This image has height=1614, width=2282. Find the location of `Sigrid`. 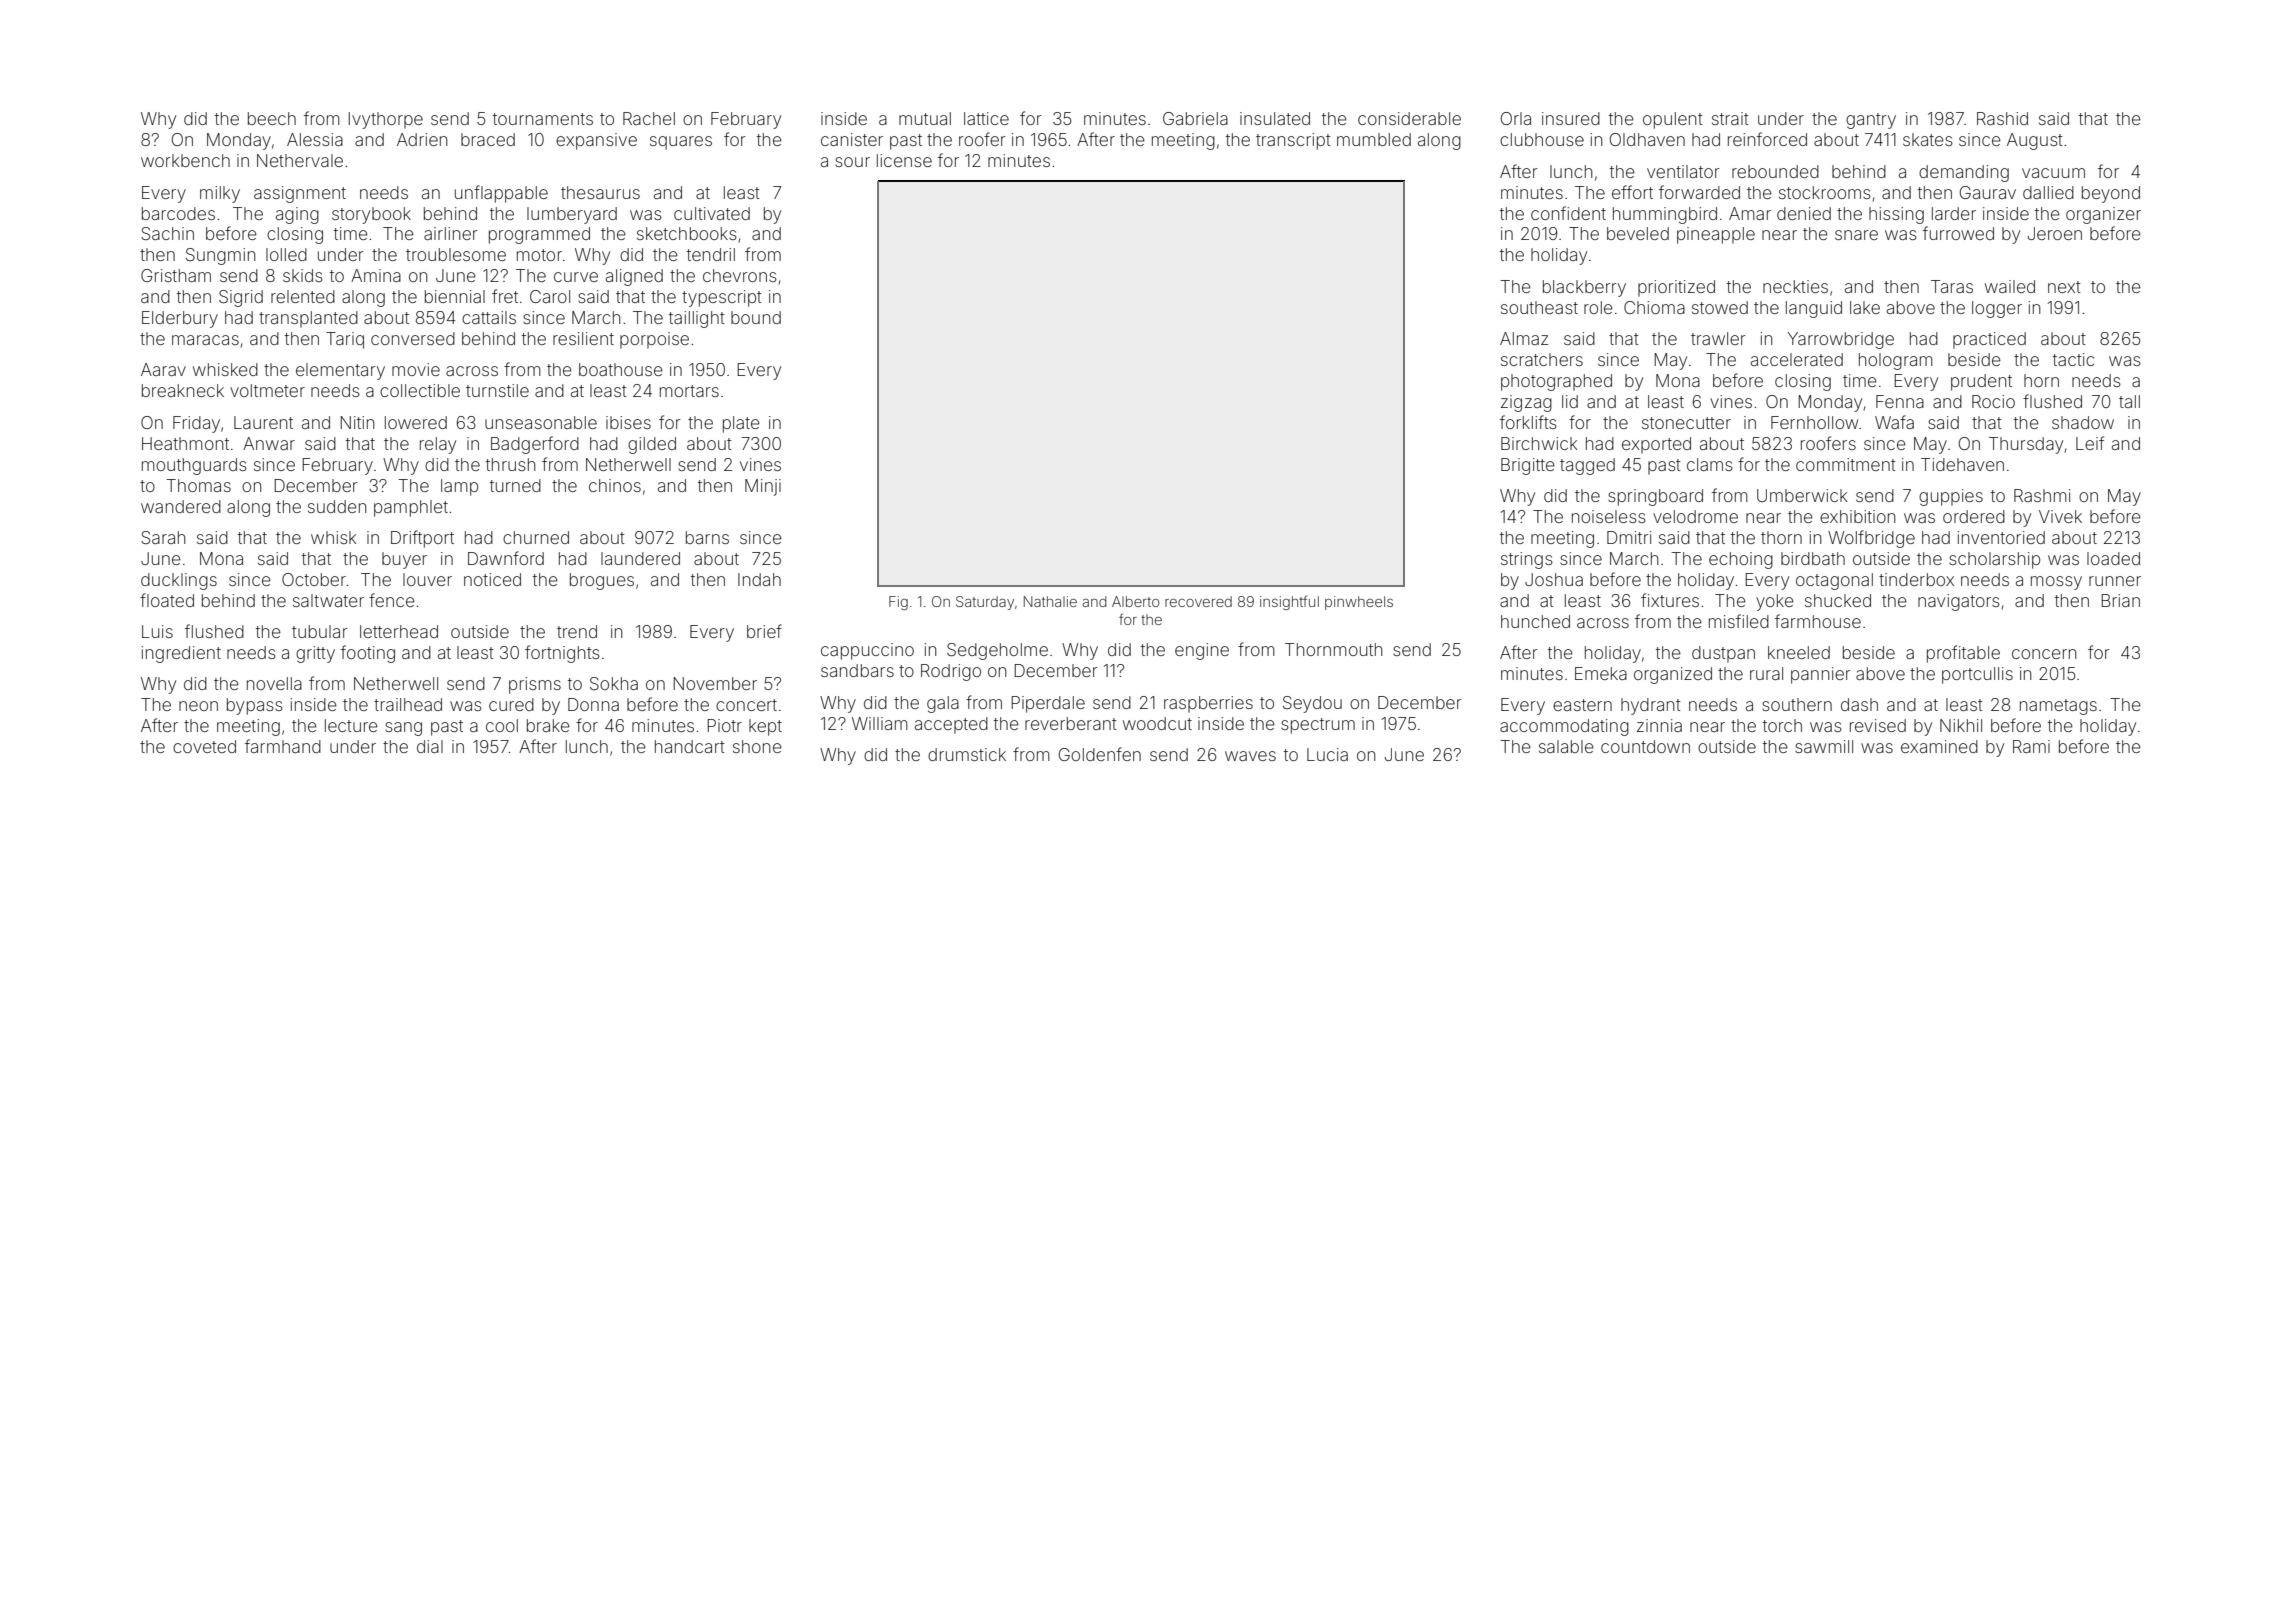

Sigrid is located at coordinates (241, 298).
